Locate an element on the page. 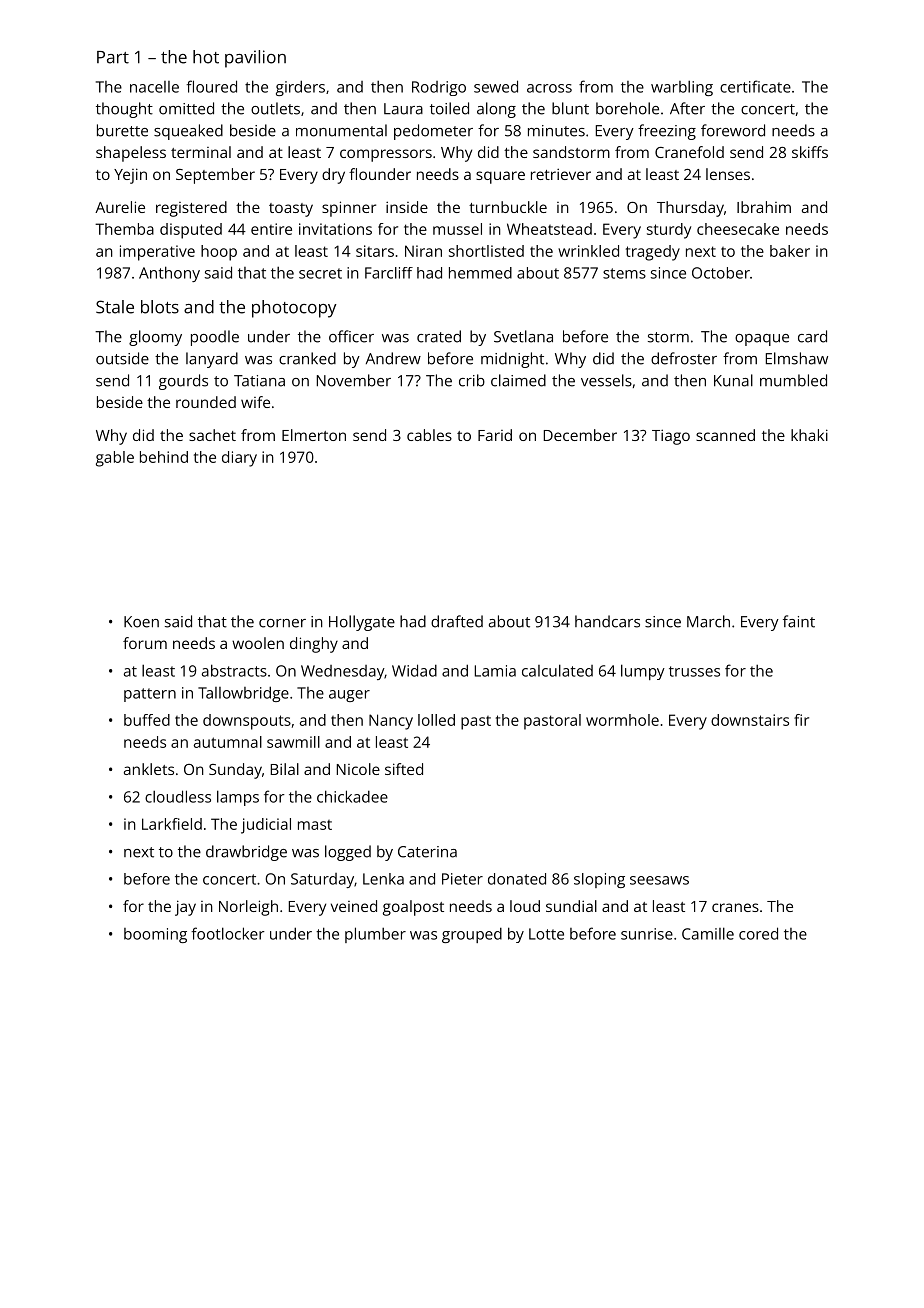 The width and height of the image is (924, 1308). scanned is located at coordinates (725, 435).
